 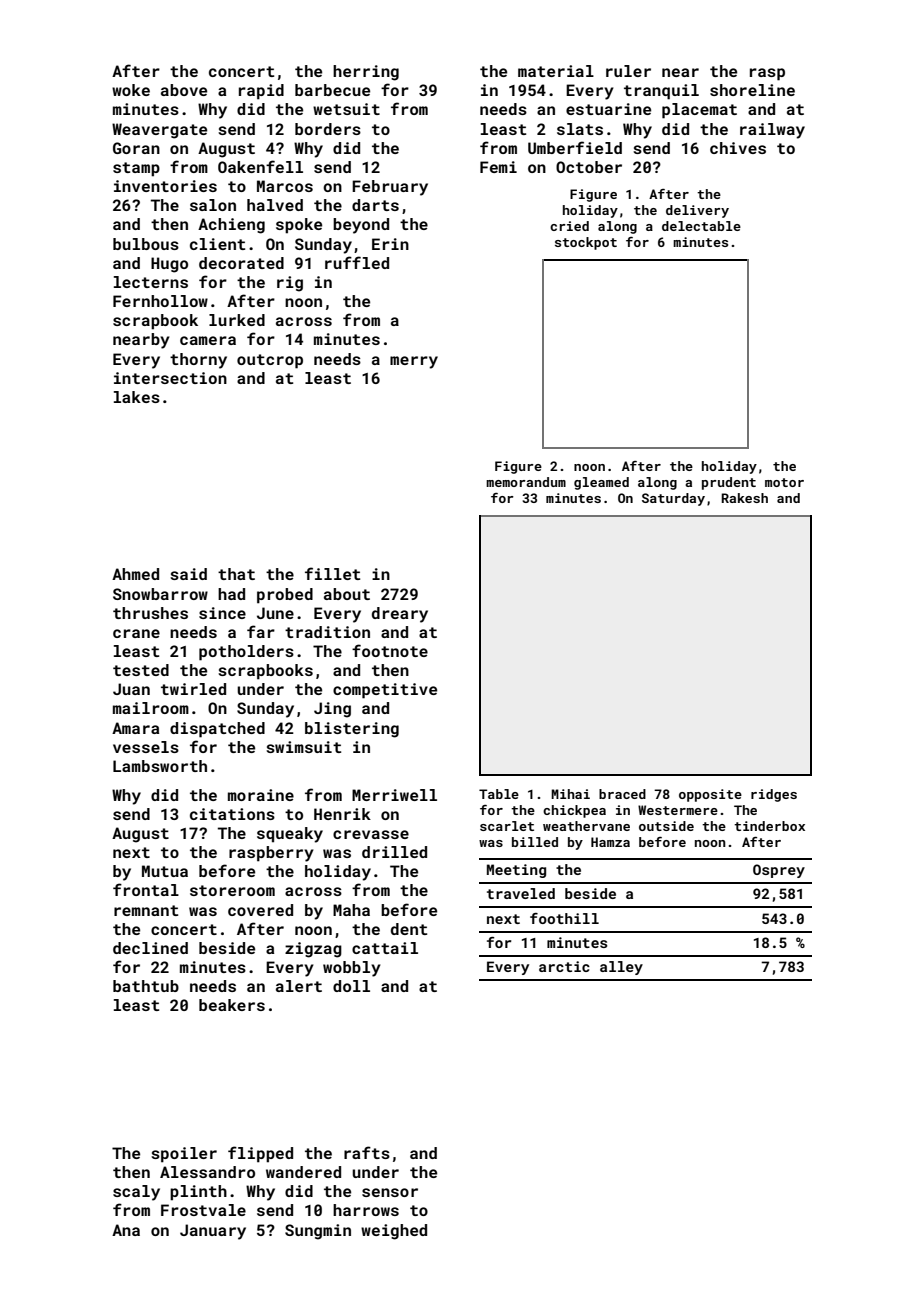 I want to click on rapid, so click(x=261, y=92).
